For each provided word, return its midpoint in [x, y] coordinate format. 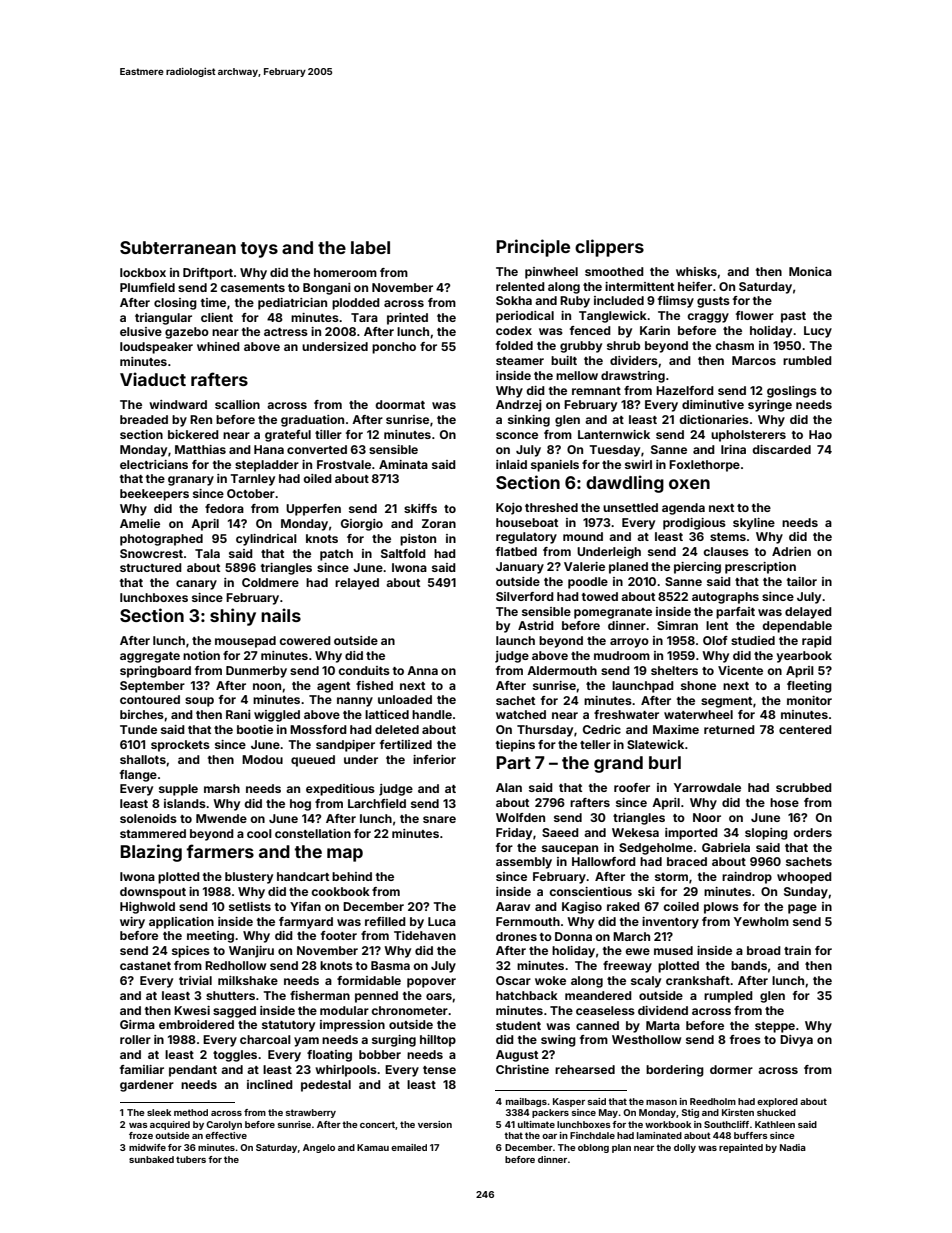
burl [665, 762]
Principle [533, 248]
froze [141, 1135]
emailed [409, 1147]
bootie [255, 729]
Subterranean [178, 247]
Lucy [818, 332]
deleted [397, 729]
